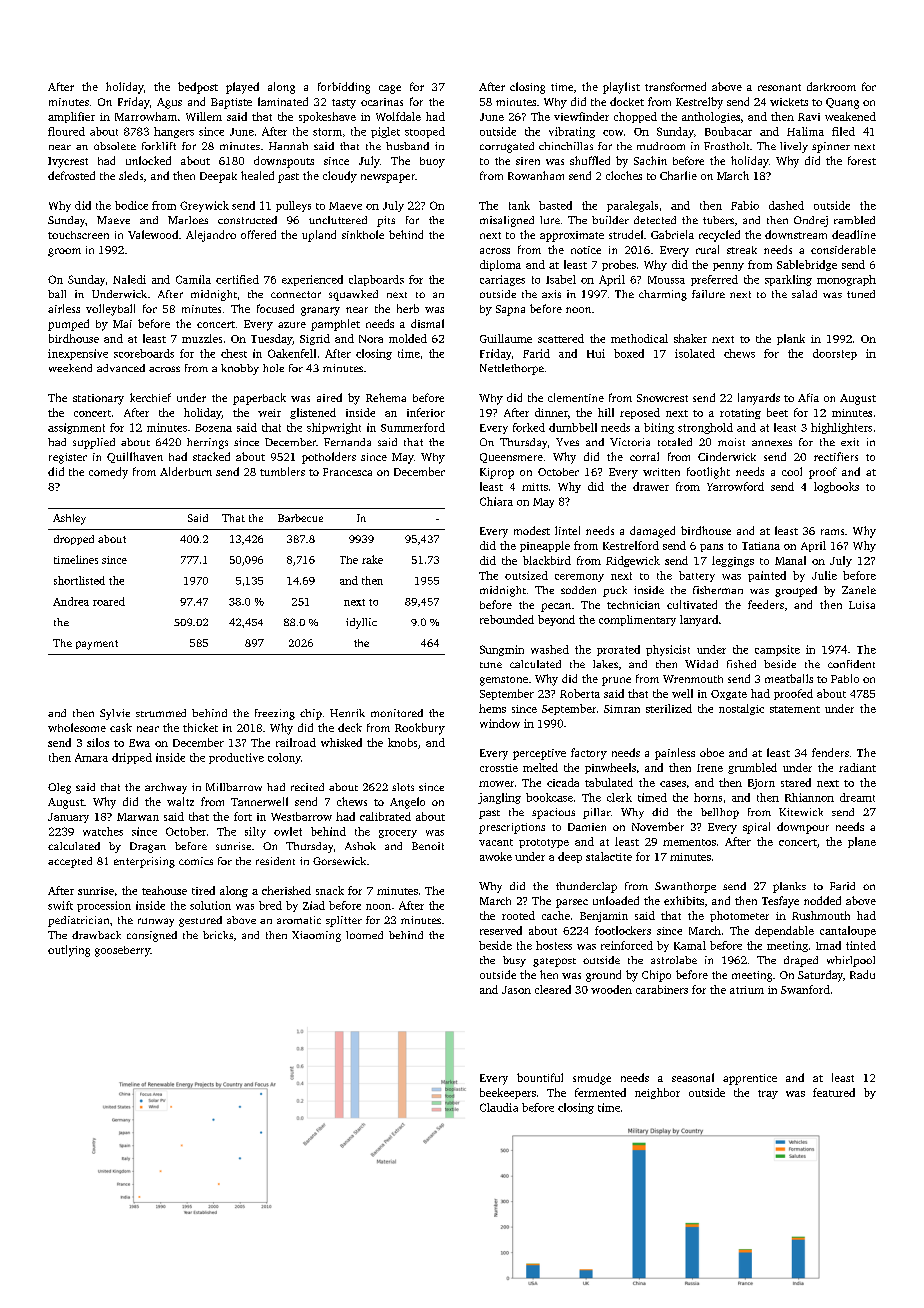 The width and height of the page is (924, 1308). I want to click on confident, so click(851, 664).
